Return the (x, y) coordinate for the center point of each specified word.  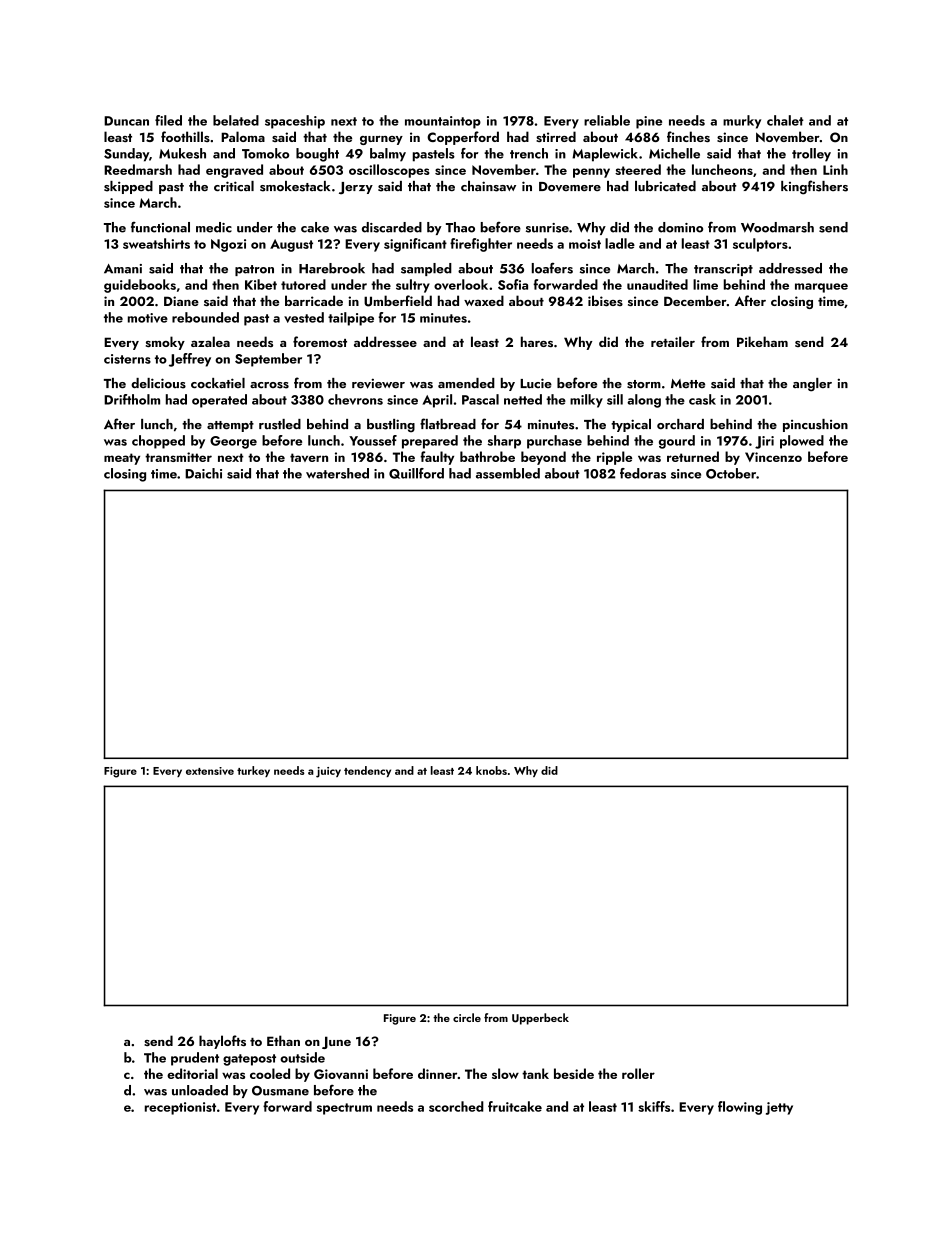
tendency (367, 771)
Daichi (203, 473)
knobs (491, 770)
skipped (128, 187)
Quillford (416, 473)
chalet (785, 120)
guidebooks (140, 286)
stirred (556, 136)
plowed (802, 442)
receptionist (180, 1108)
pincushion (815, 425)
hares (537, 341)
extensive (210, 771)
